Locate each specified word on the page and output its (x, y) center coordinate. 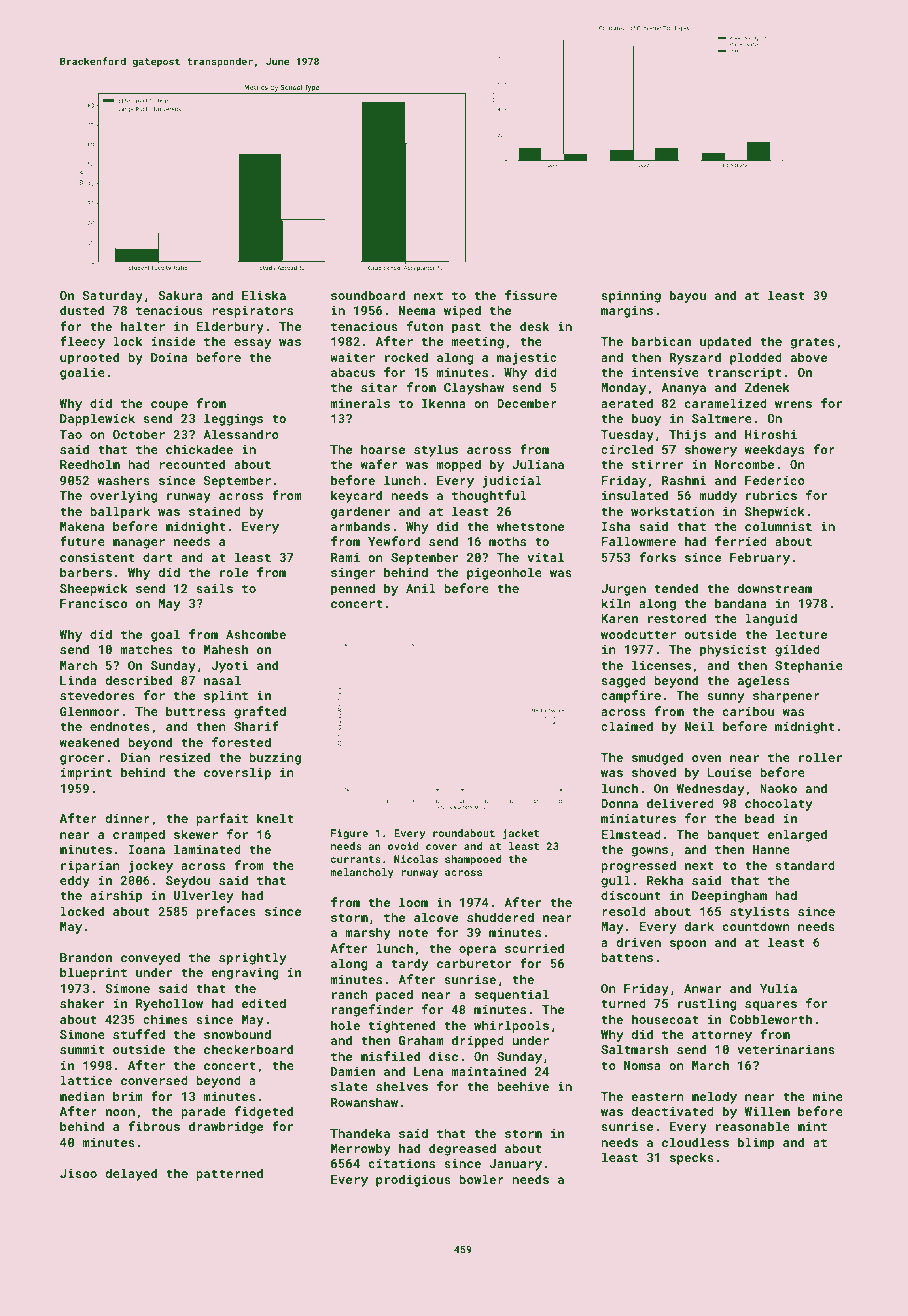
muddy (718, 496)
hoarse (383, 449)
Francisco (93, 603)
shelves (402, 1086)
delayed (131, 1174)
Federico (775, 480)
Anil (421, 588)
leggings (233, 419)
